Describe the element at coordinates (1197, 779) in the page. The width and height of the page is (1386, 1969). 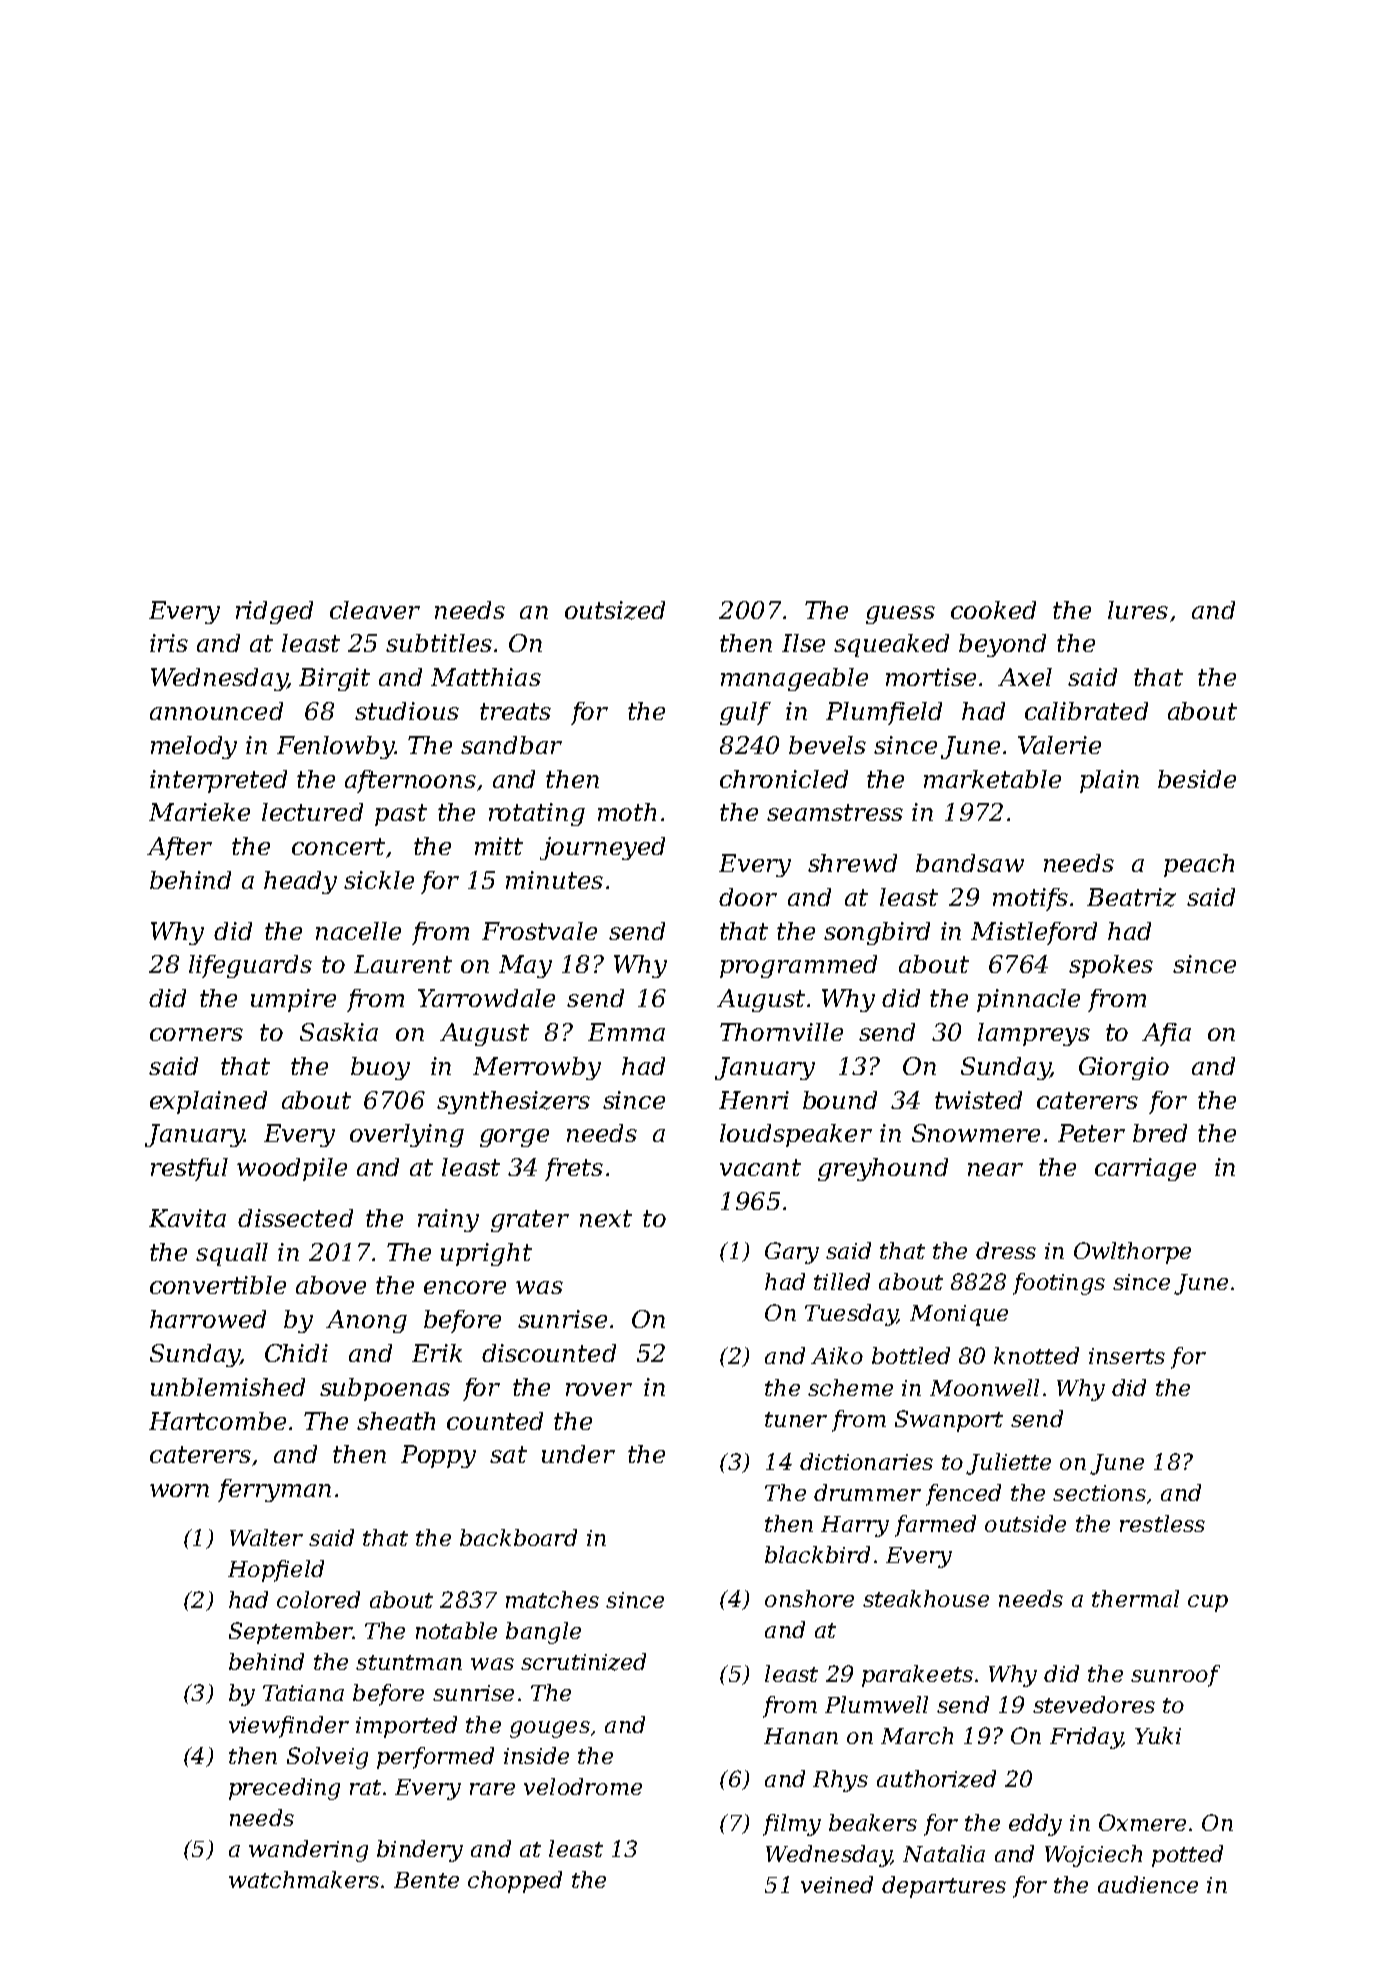
I see `beside` at that location.
